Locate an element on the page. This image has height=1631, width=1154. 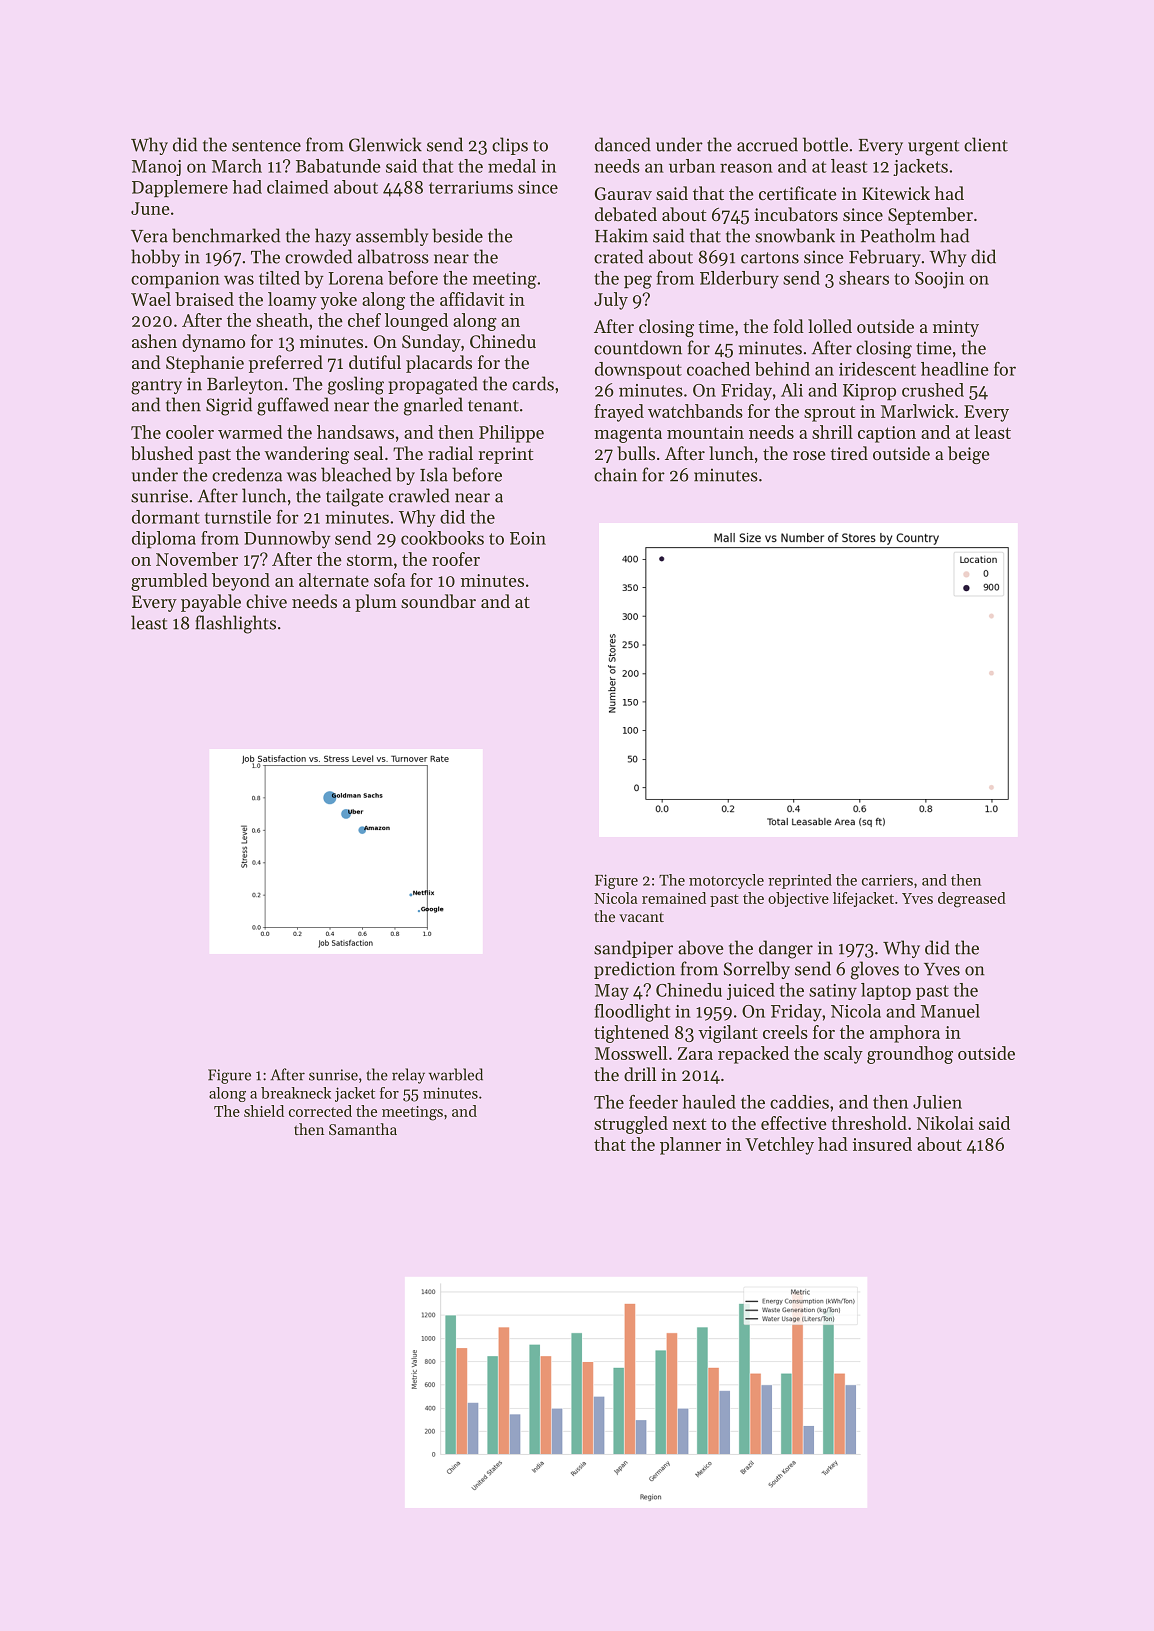
carriers is located at coordinates (887, 880).
